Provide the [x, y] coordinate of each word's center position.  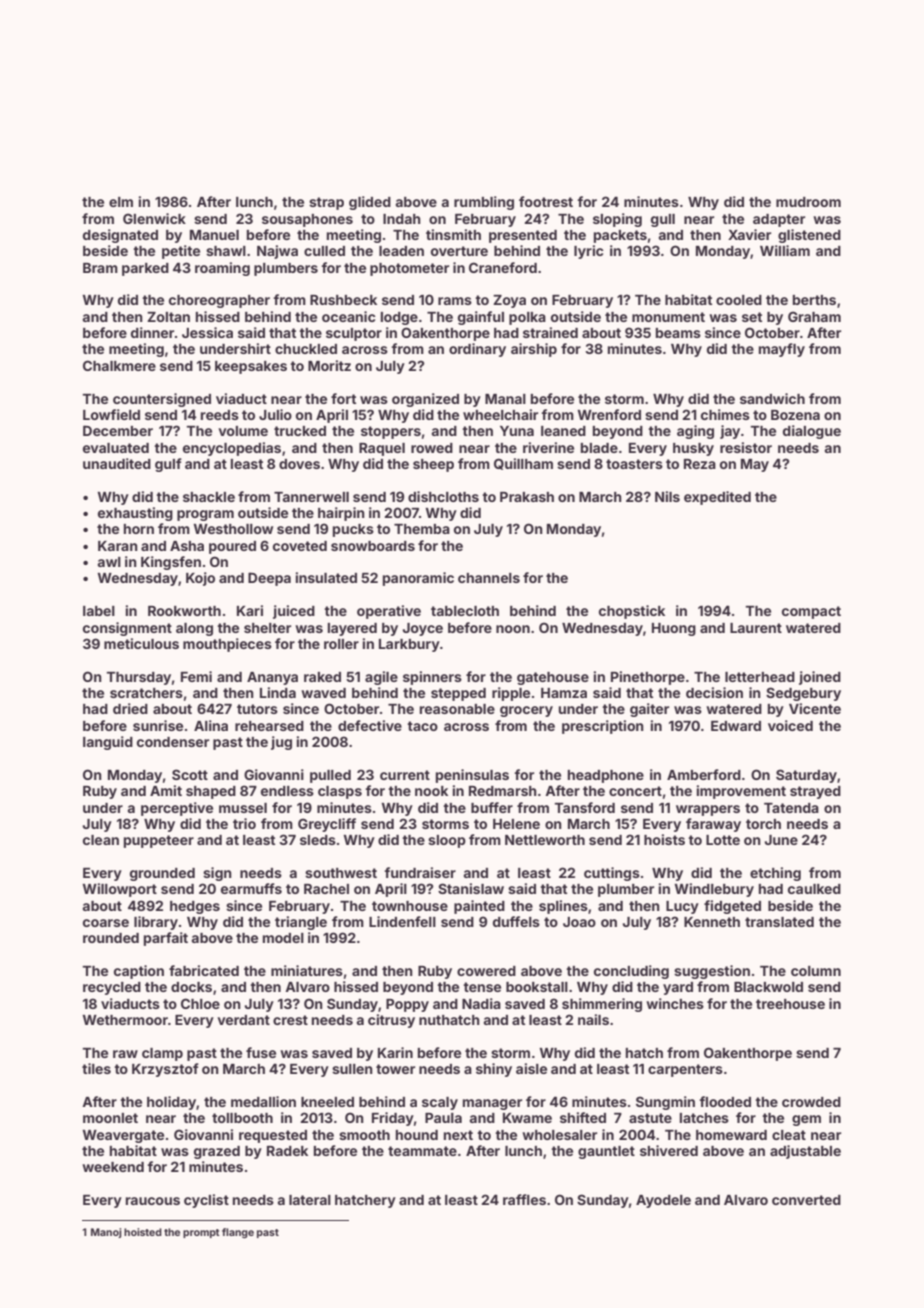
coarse [106, 923]
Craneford [503, 267]
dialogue [812, 432]
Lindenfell [402, 921]
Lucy [682, 907]
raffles [524, 1199]
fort [343, 398]
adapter [779, 220]
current [405, 775]
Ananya [272, 678]
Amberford [704, 774]
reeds [220, 415]
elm [121, 202]
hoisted [143, 1232]
